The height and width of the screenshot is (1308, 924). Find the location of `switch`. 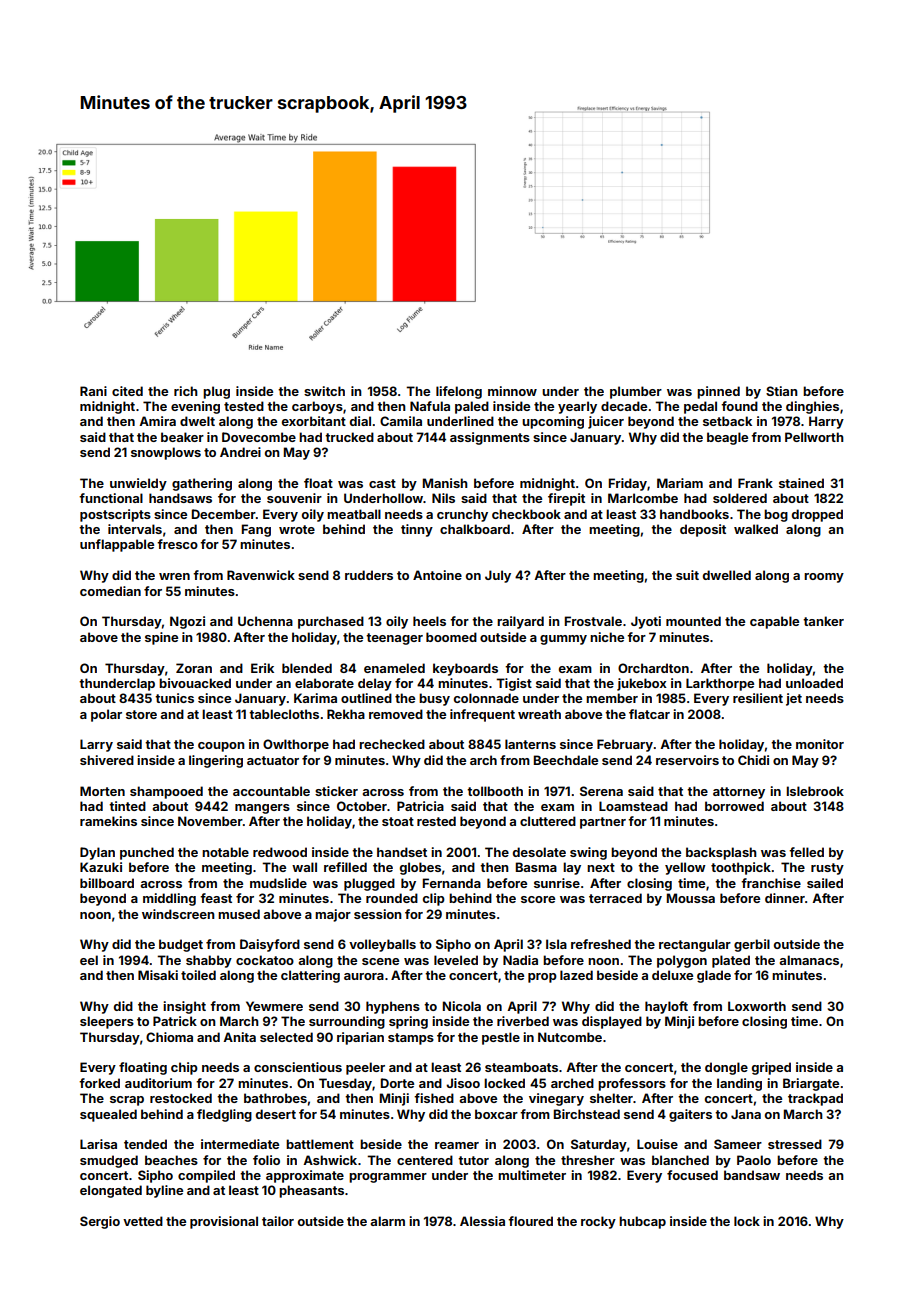

switch is located at coordinates (324, 391).
